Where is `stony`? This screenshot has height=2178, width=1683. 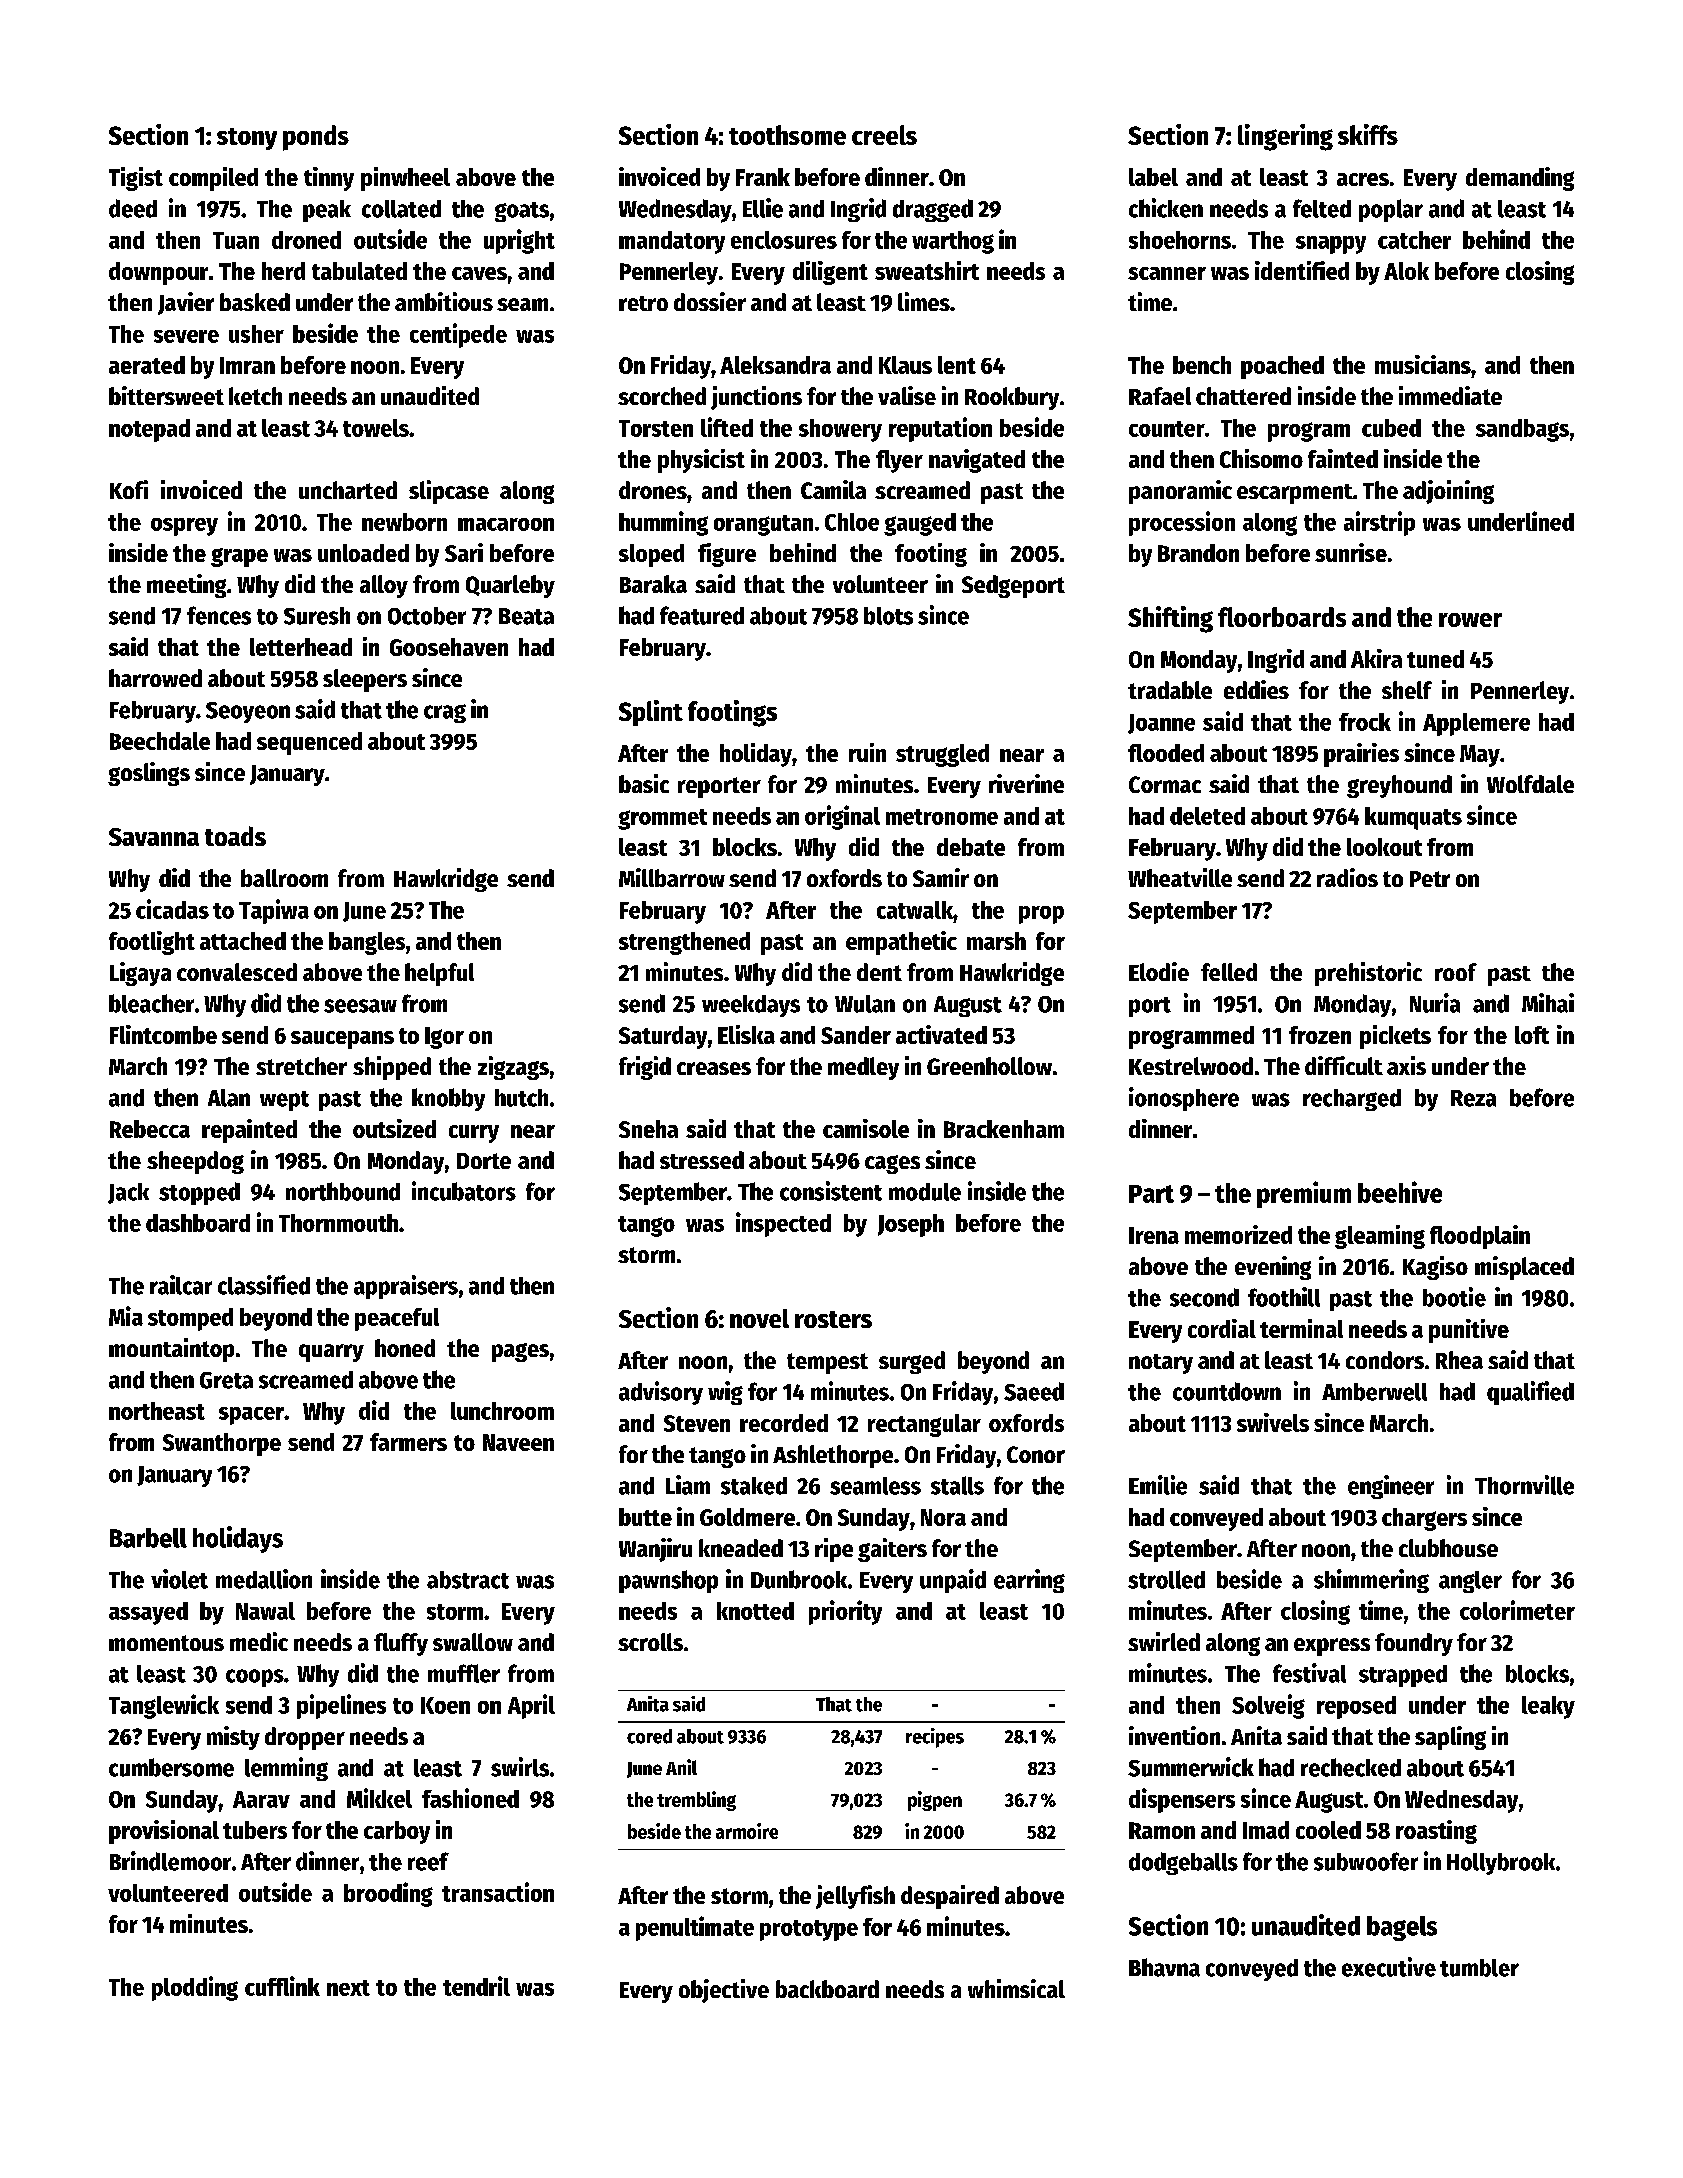 stony is located at coordinates (247, 139).
